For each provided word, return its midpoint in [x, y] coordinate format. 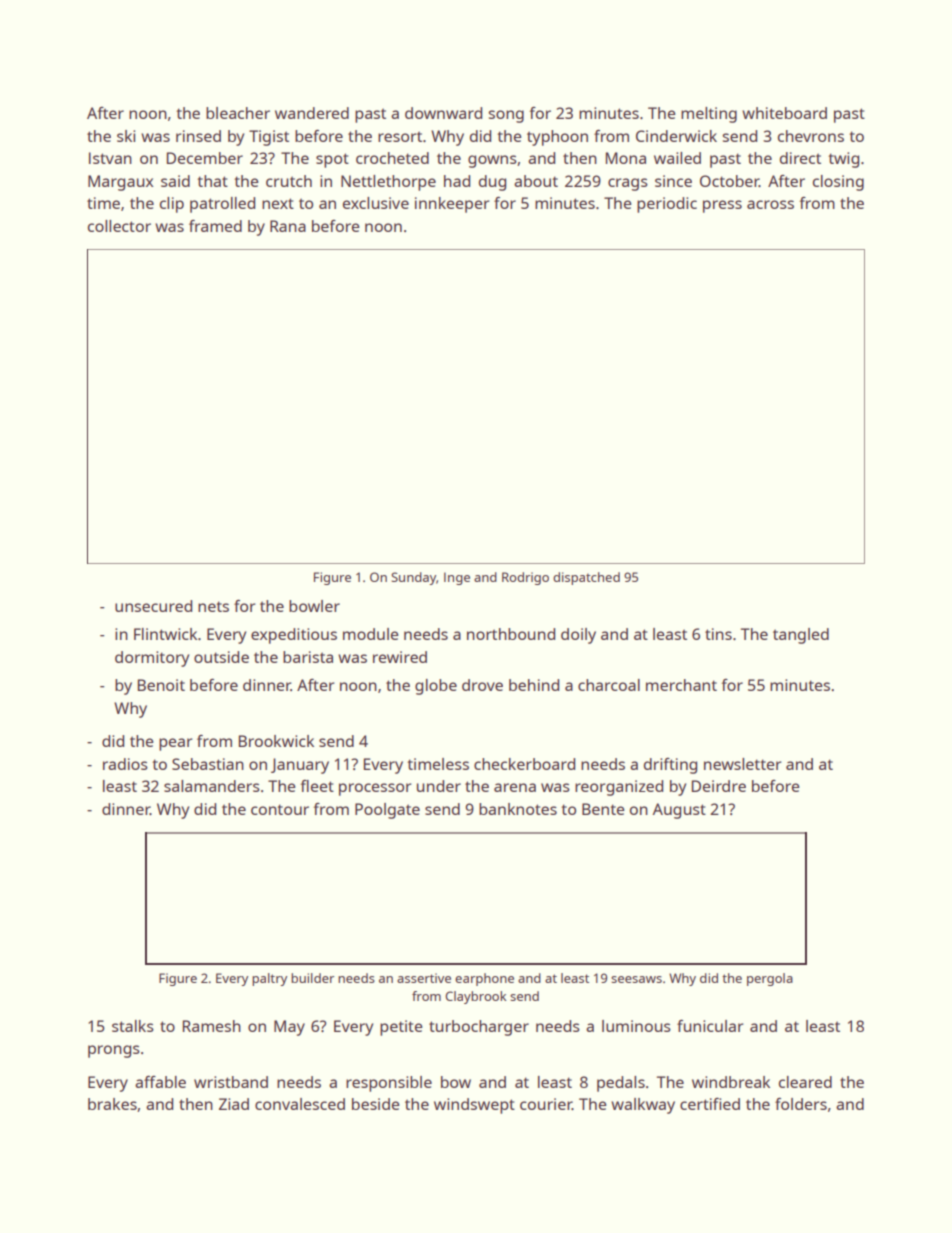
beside [376, 1104]
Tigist [269, 138]
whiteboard [784, 113]
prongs [114, 1051]
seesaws [636, 979]
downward [443, 113]
